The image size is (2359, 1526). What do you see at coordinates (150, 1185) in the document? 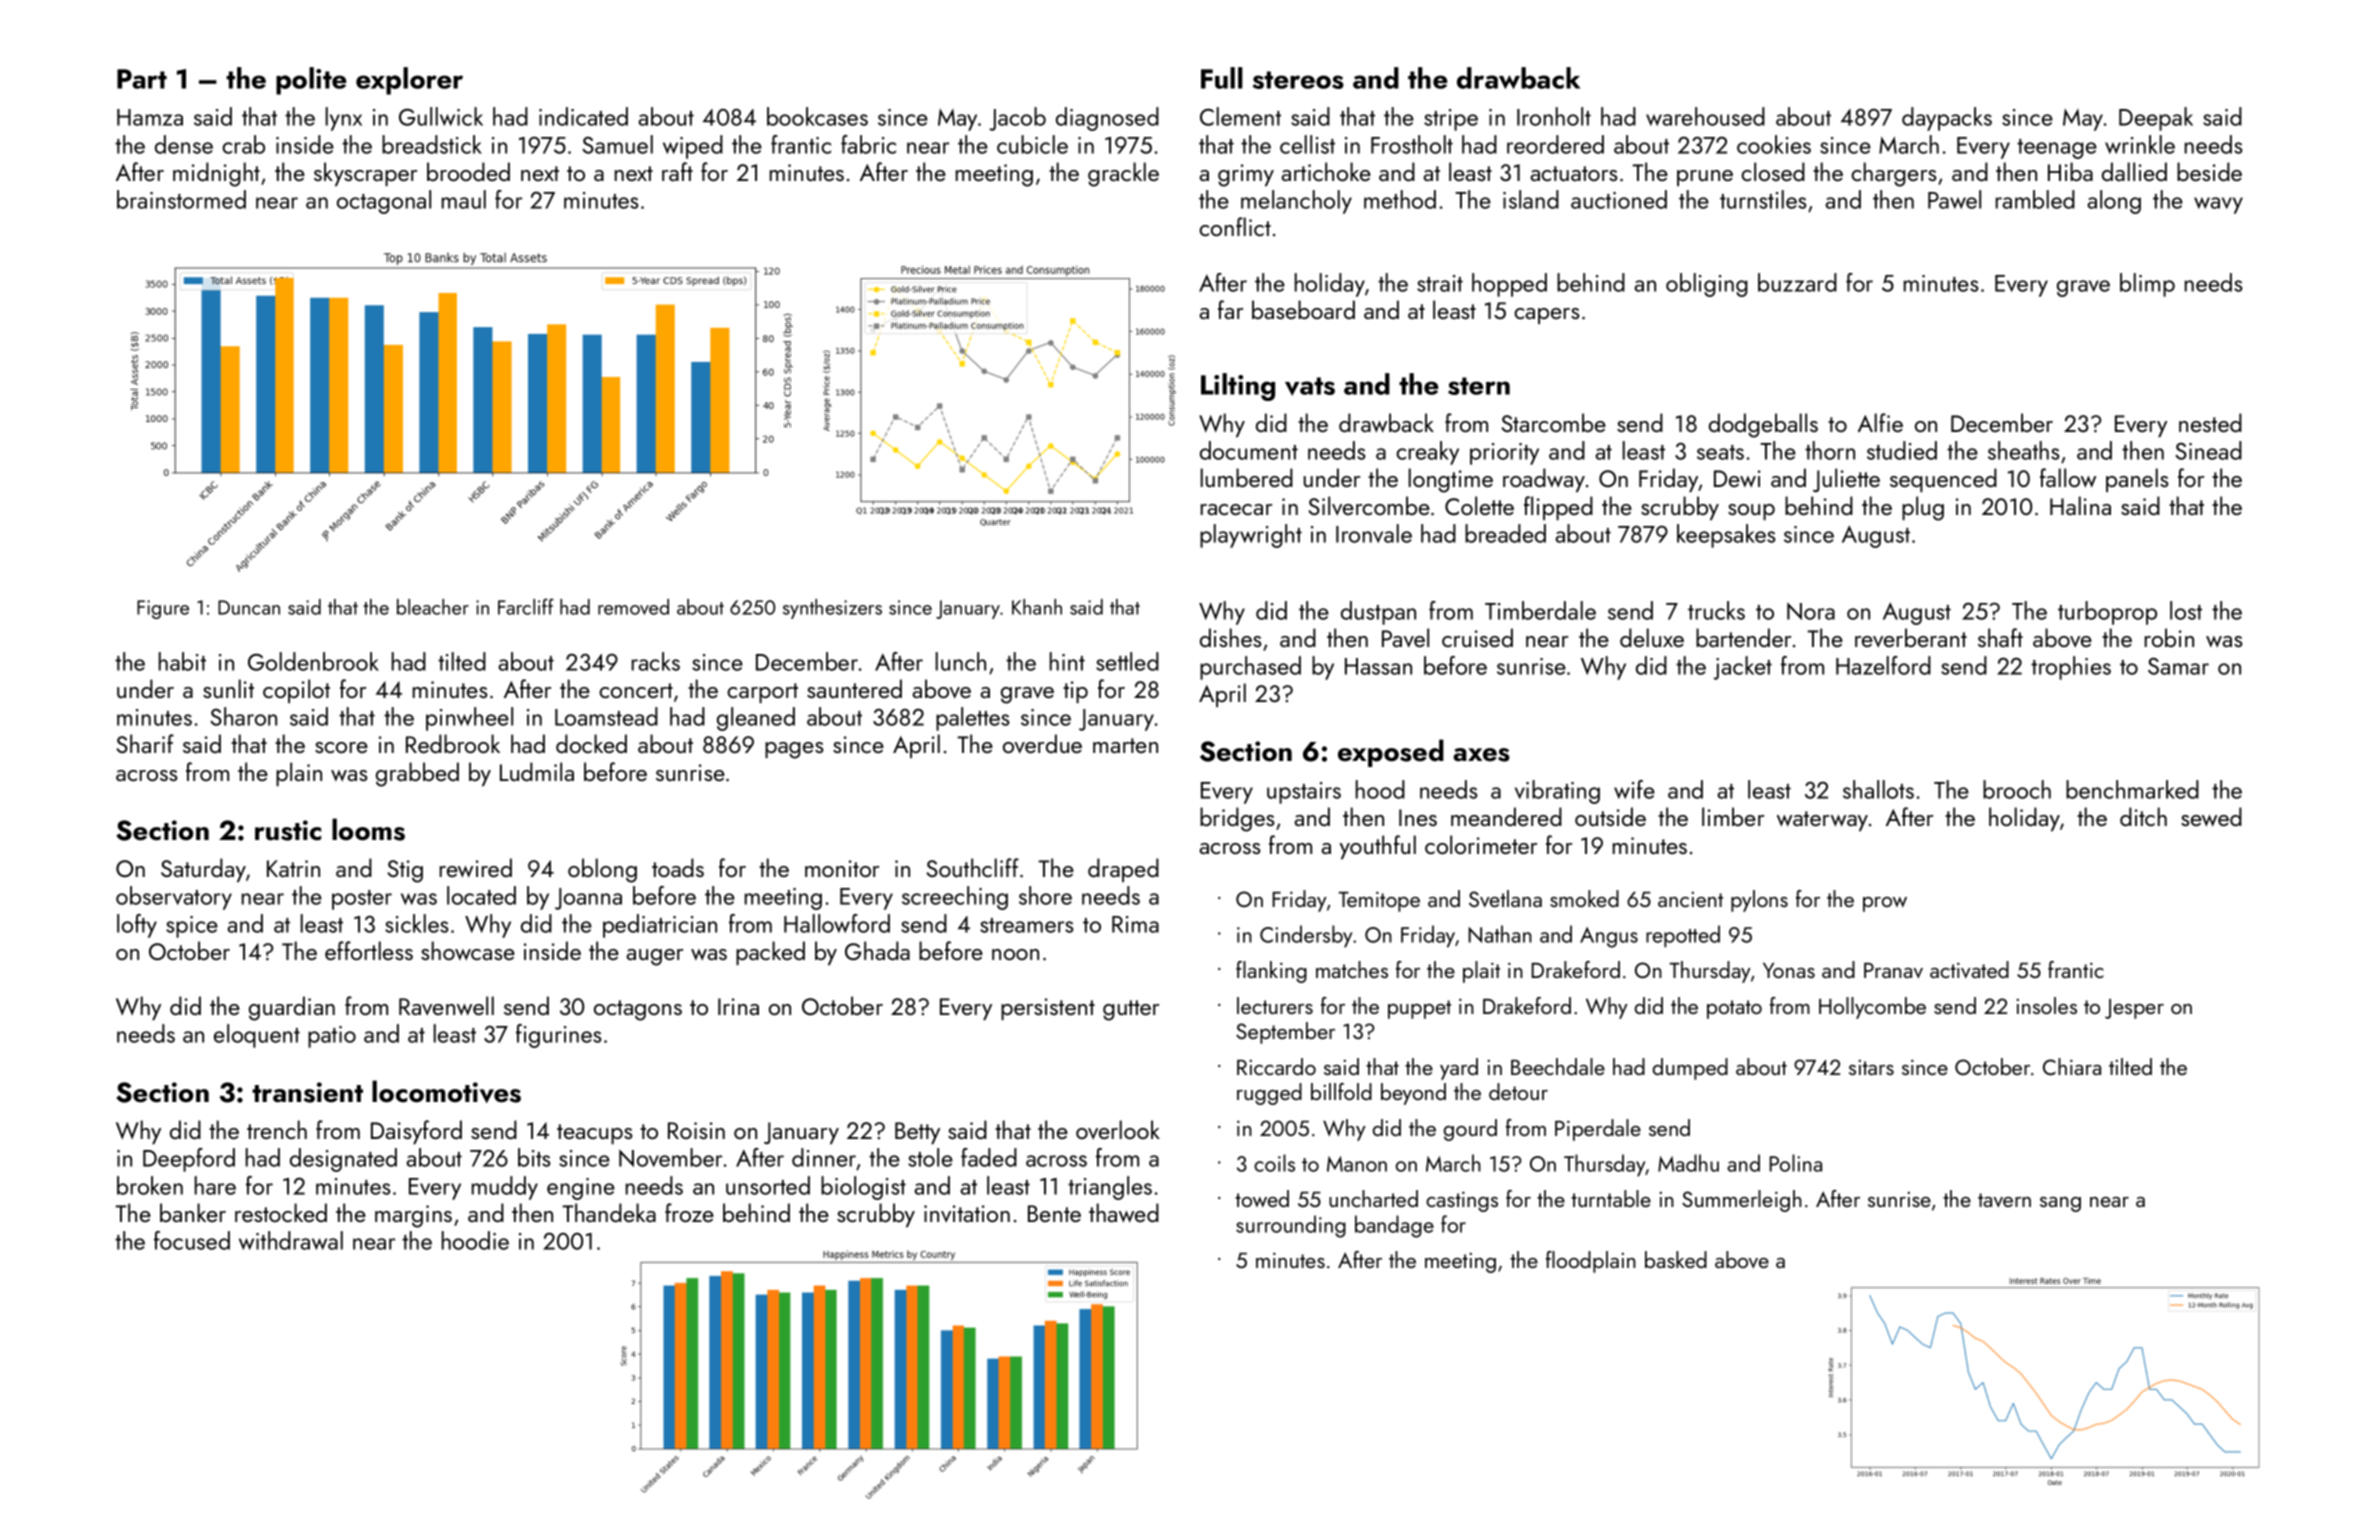
I see `broken` at bounding box center [150, 1185].
